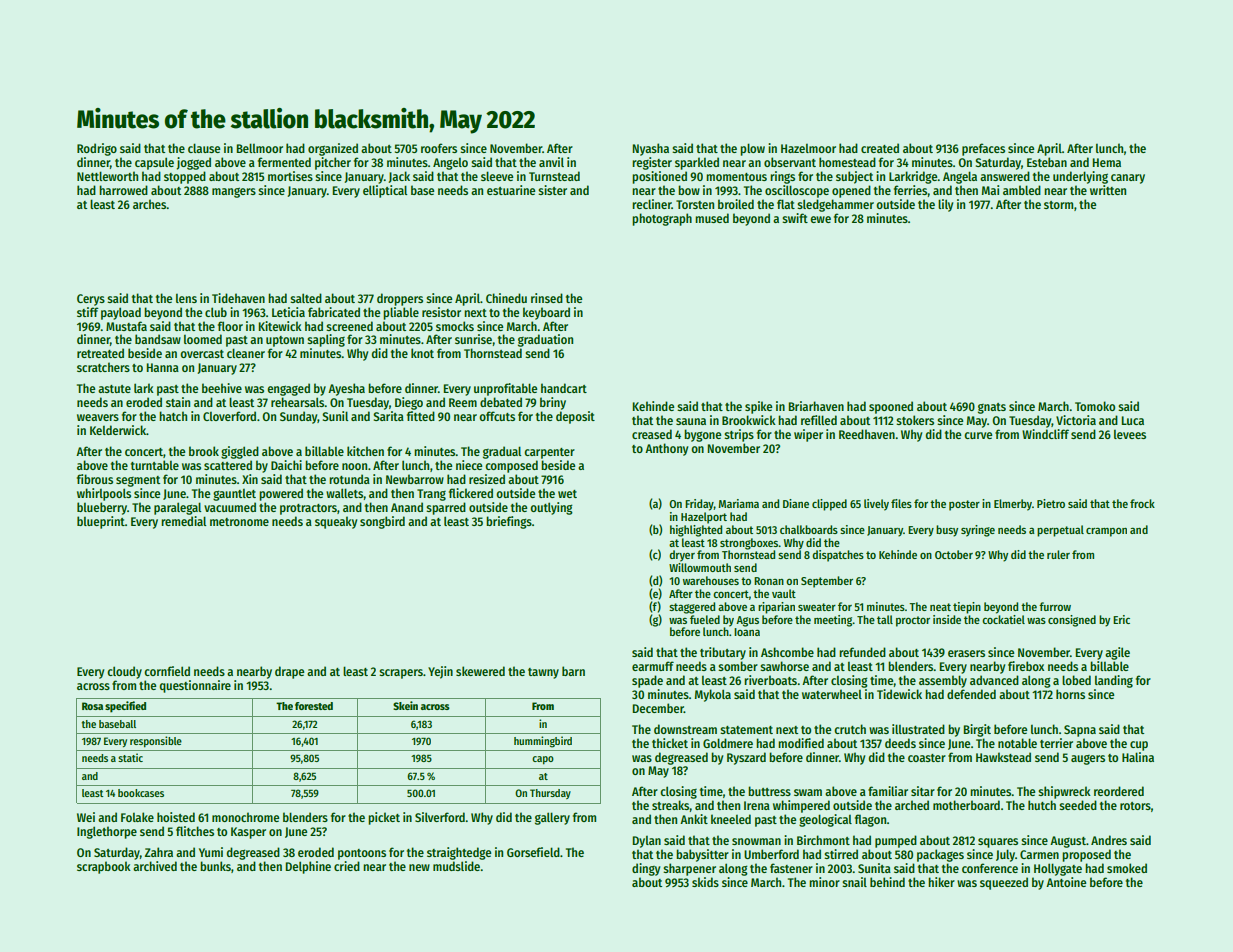 The image size is (1233, 952). I want to click on scrapbook, so click(104, 867).
